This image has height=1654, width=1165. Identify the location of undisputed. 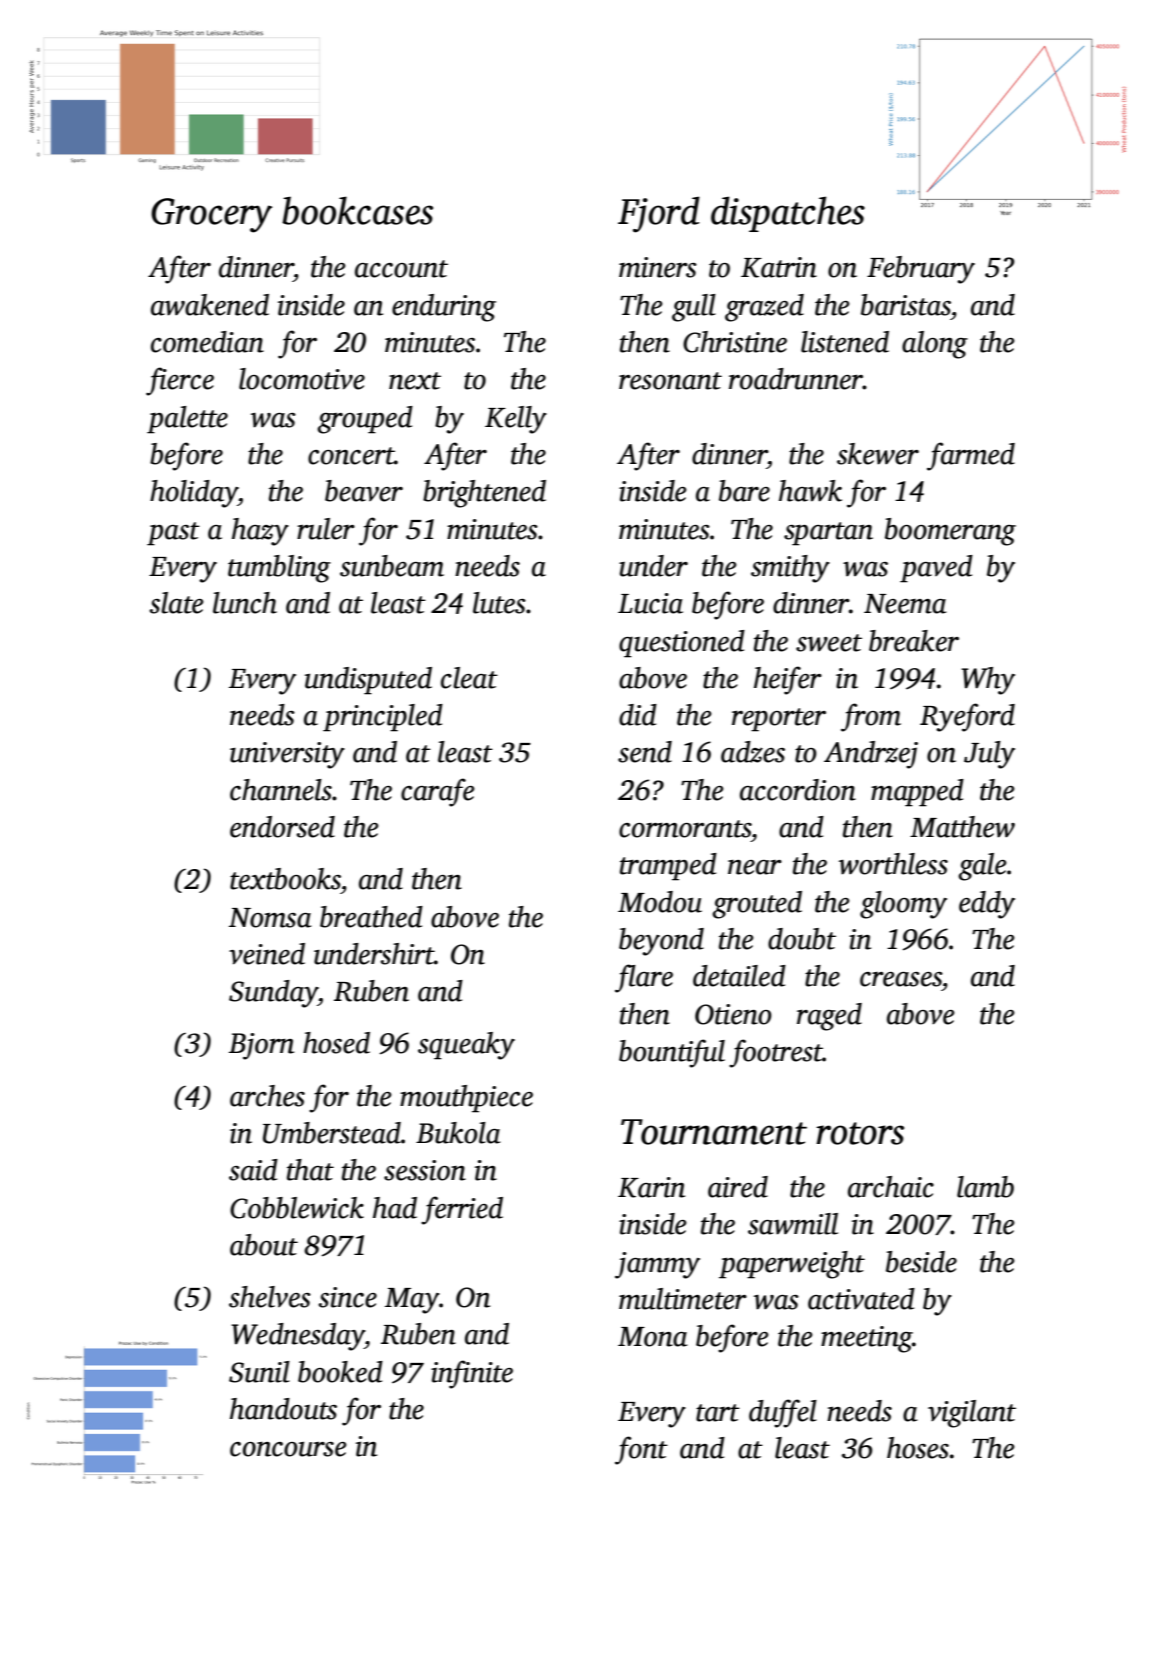
(368, 681).
